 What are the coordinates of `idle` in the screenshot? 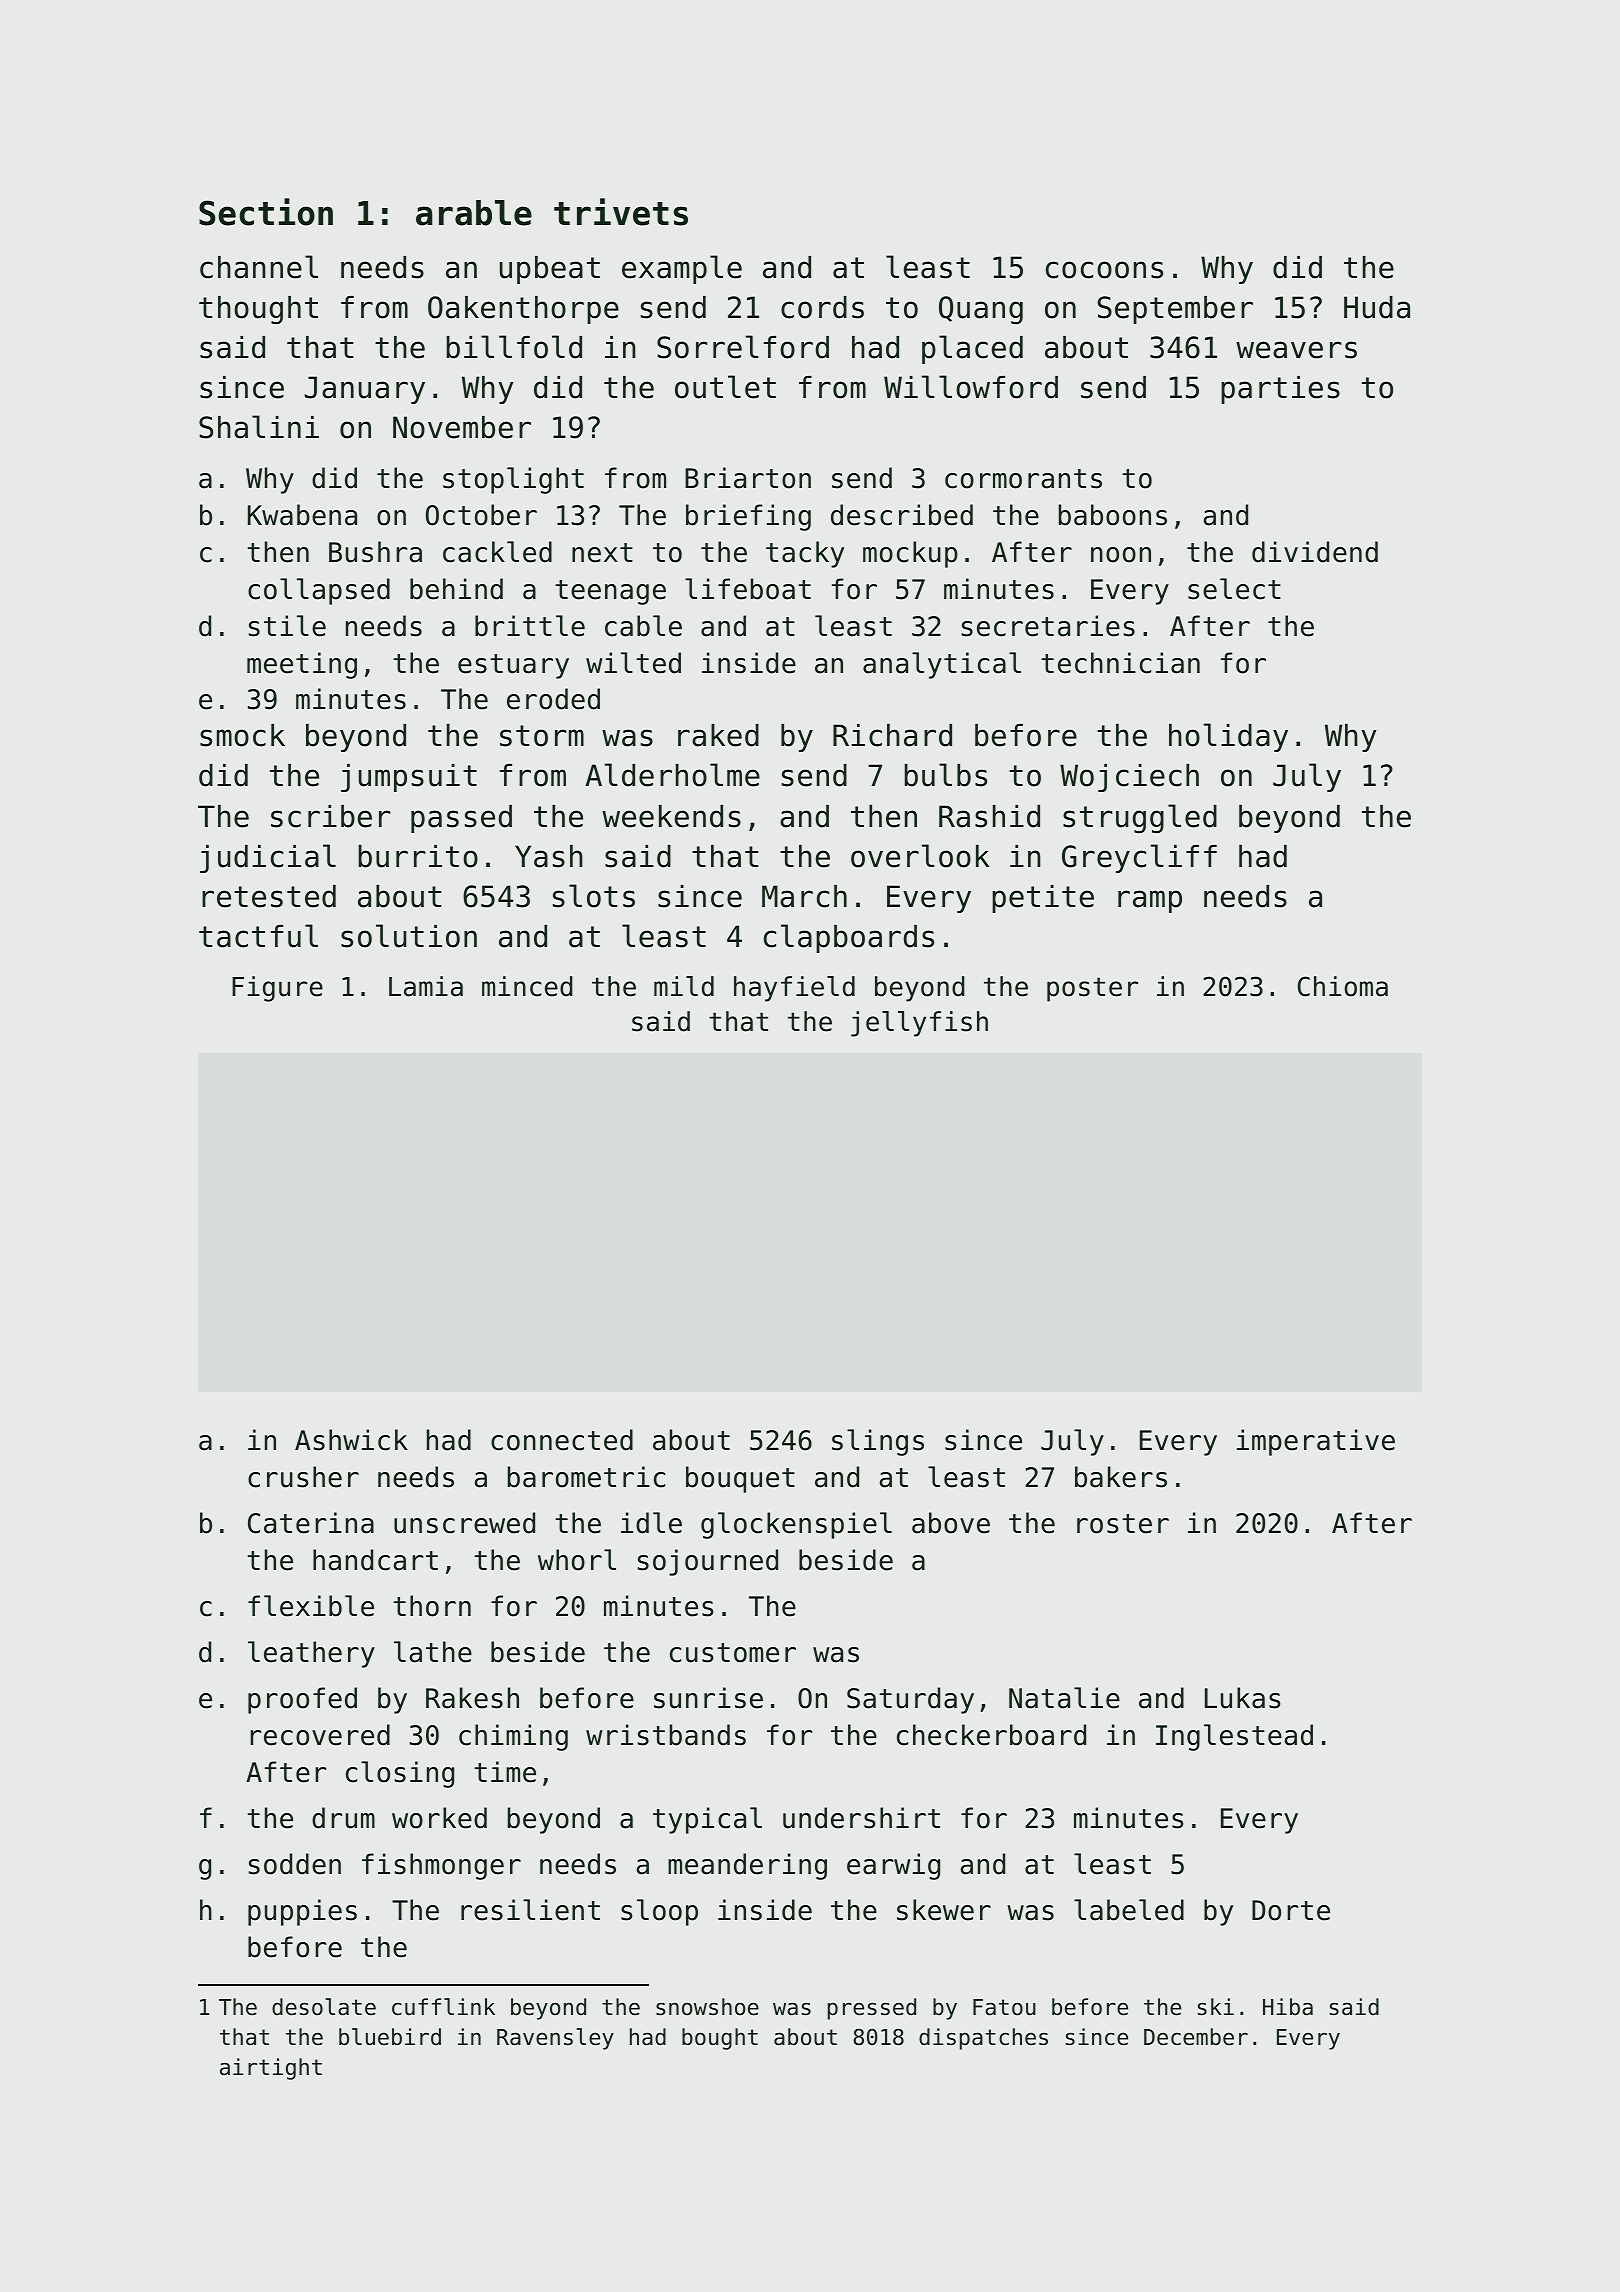 It's located at (651, 1523).
